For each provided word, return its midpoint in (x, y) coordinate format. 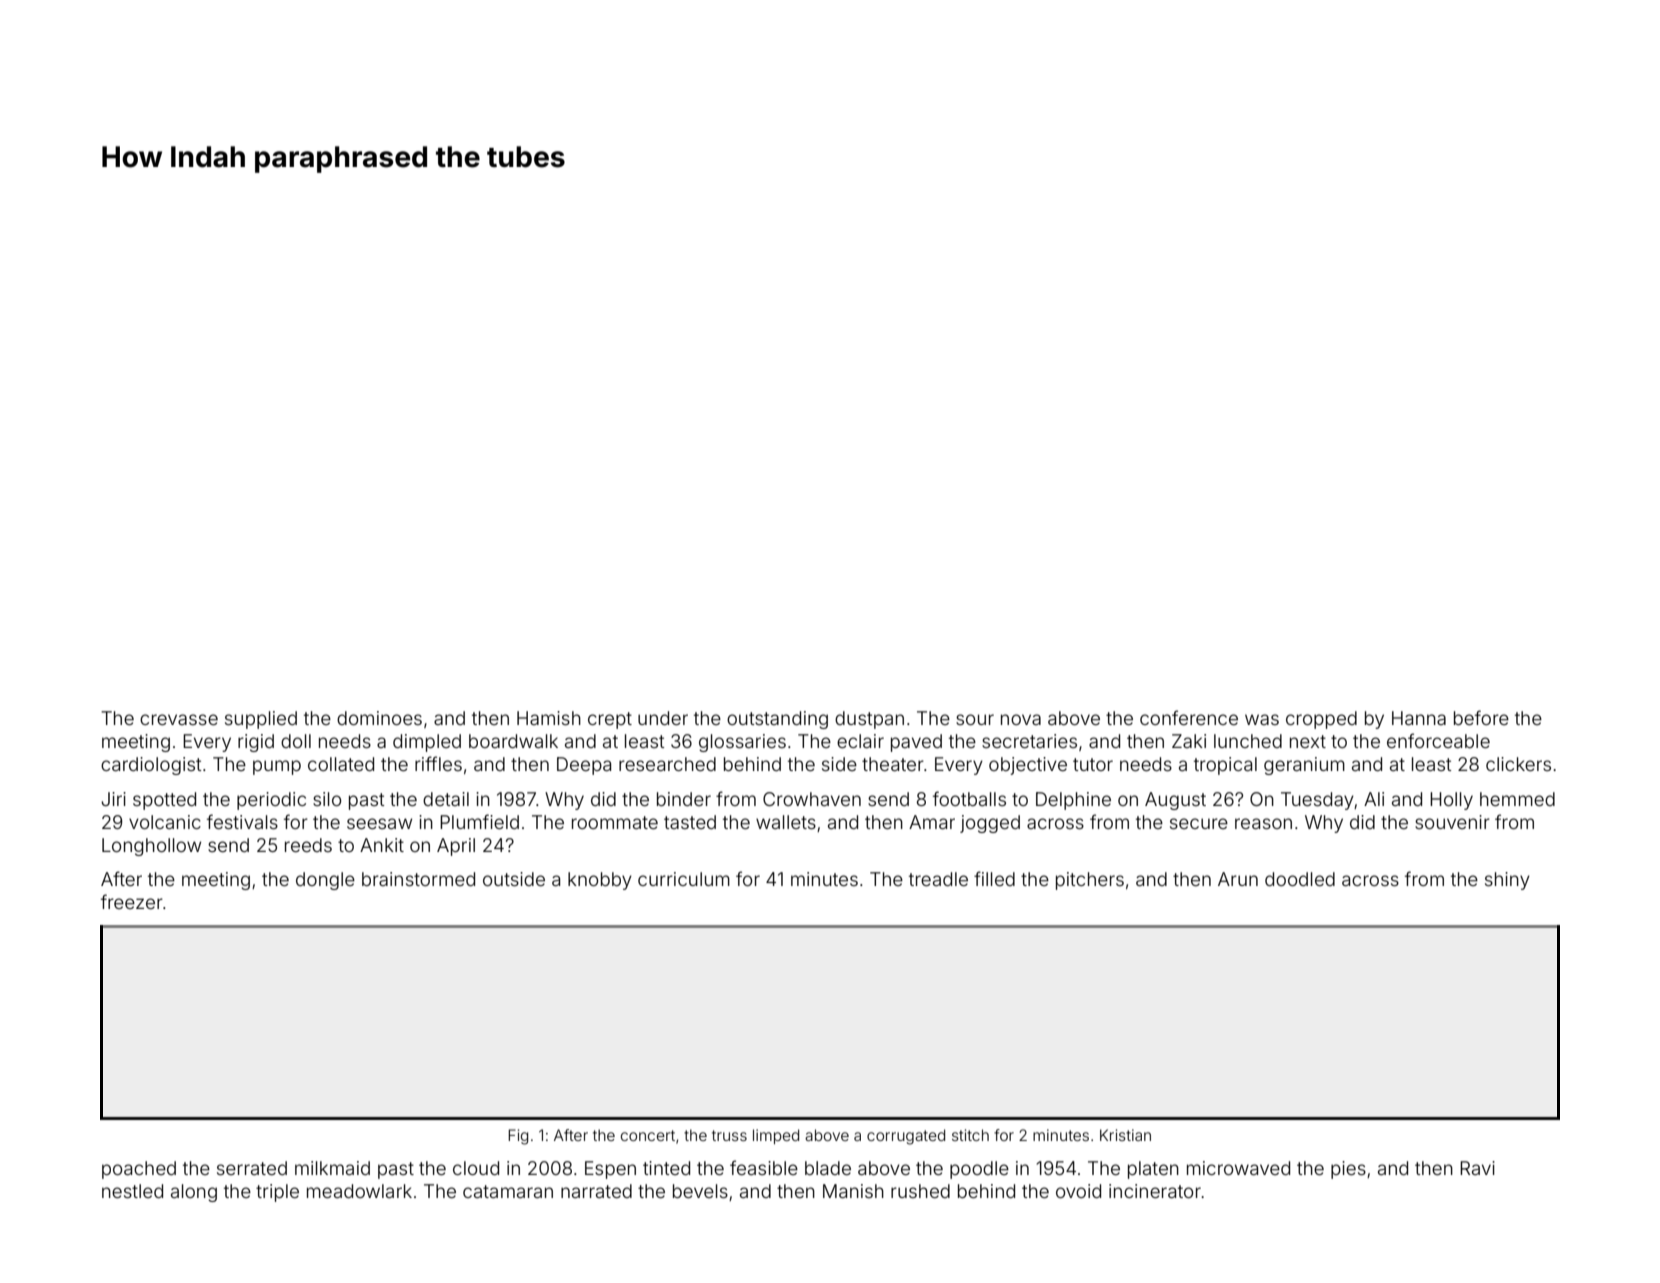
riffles (438, 763)
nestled (132, 1191)
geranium (1304, 766)
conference (1189, 717)
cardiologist (151, 766)
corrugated (906, 1137)
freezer (132, 901)
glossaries (742, 743)
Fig (518, 1137)
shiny (1507, 881)
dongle (325, 881)
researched (667, 764)
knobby (600, 881)
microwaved (1238, 1168)
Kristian (1125, 1135)
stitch (970, 1135)
